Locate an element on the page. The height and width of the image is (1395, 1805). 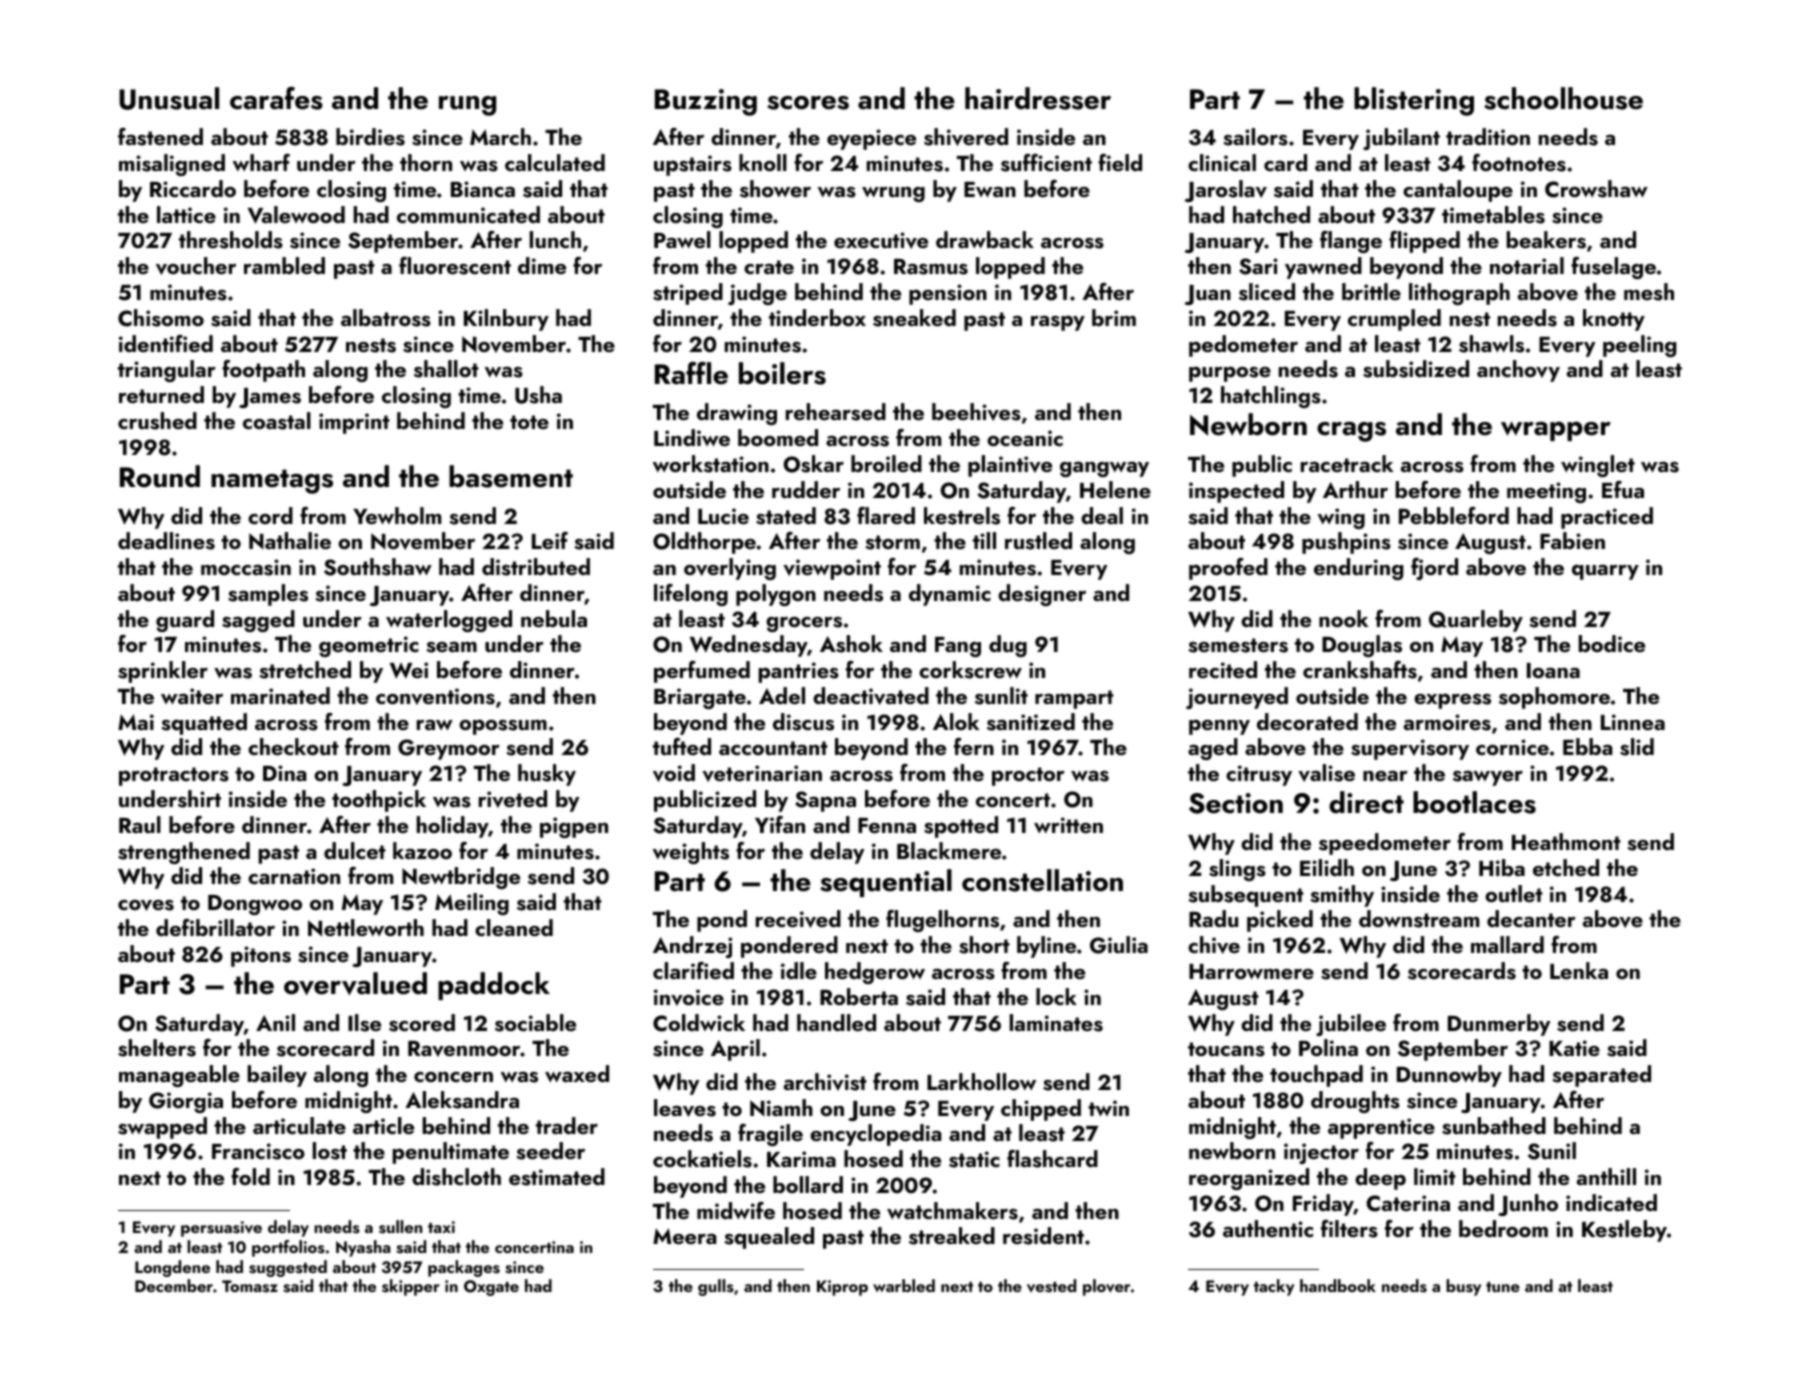
Quarleby is located at coordinates (1476, 621).
